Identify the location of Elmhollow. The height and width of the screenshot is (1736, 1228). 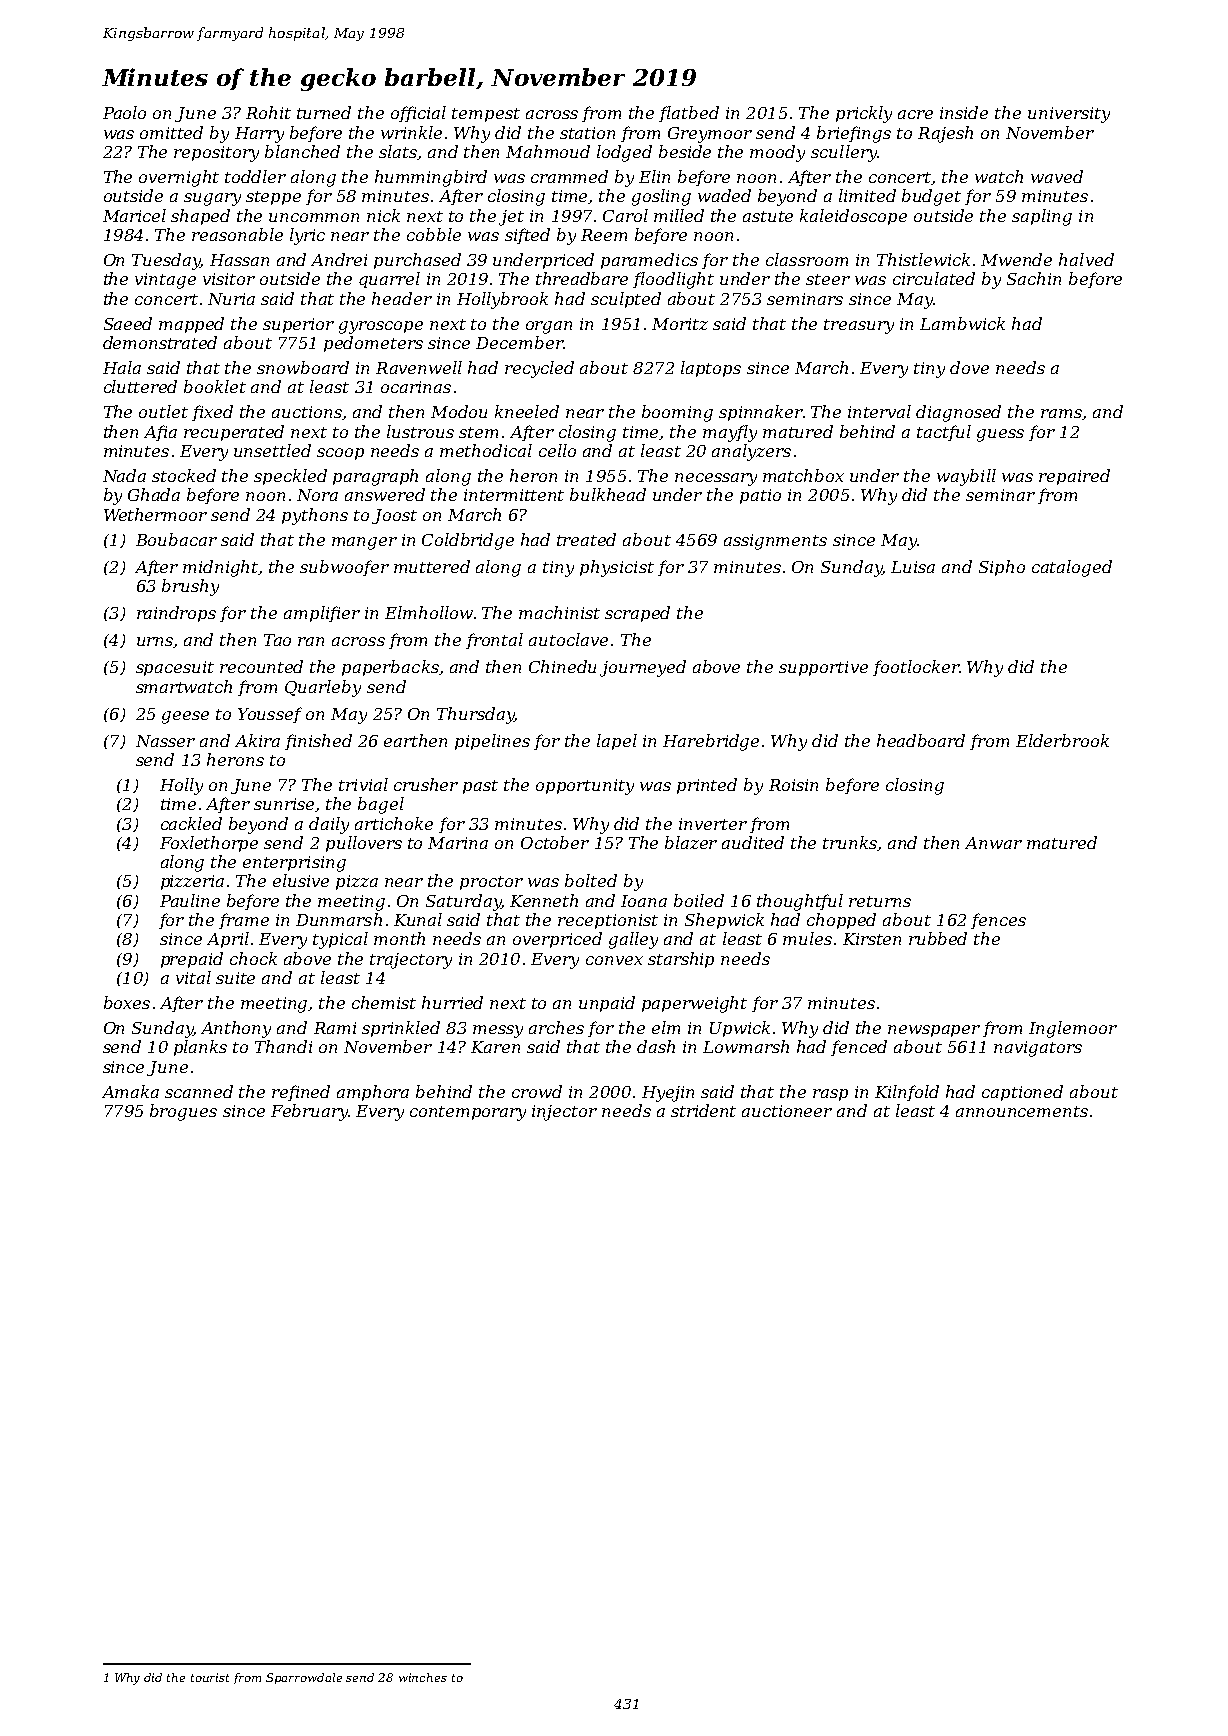
(429, 612).
